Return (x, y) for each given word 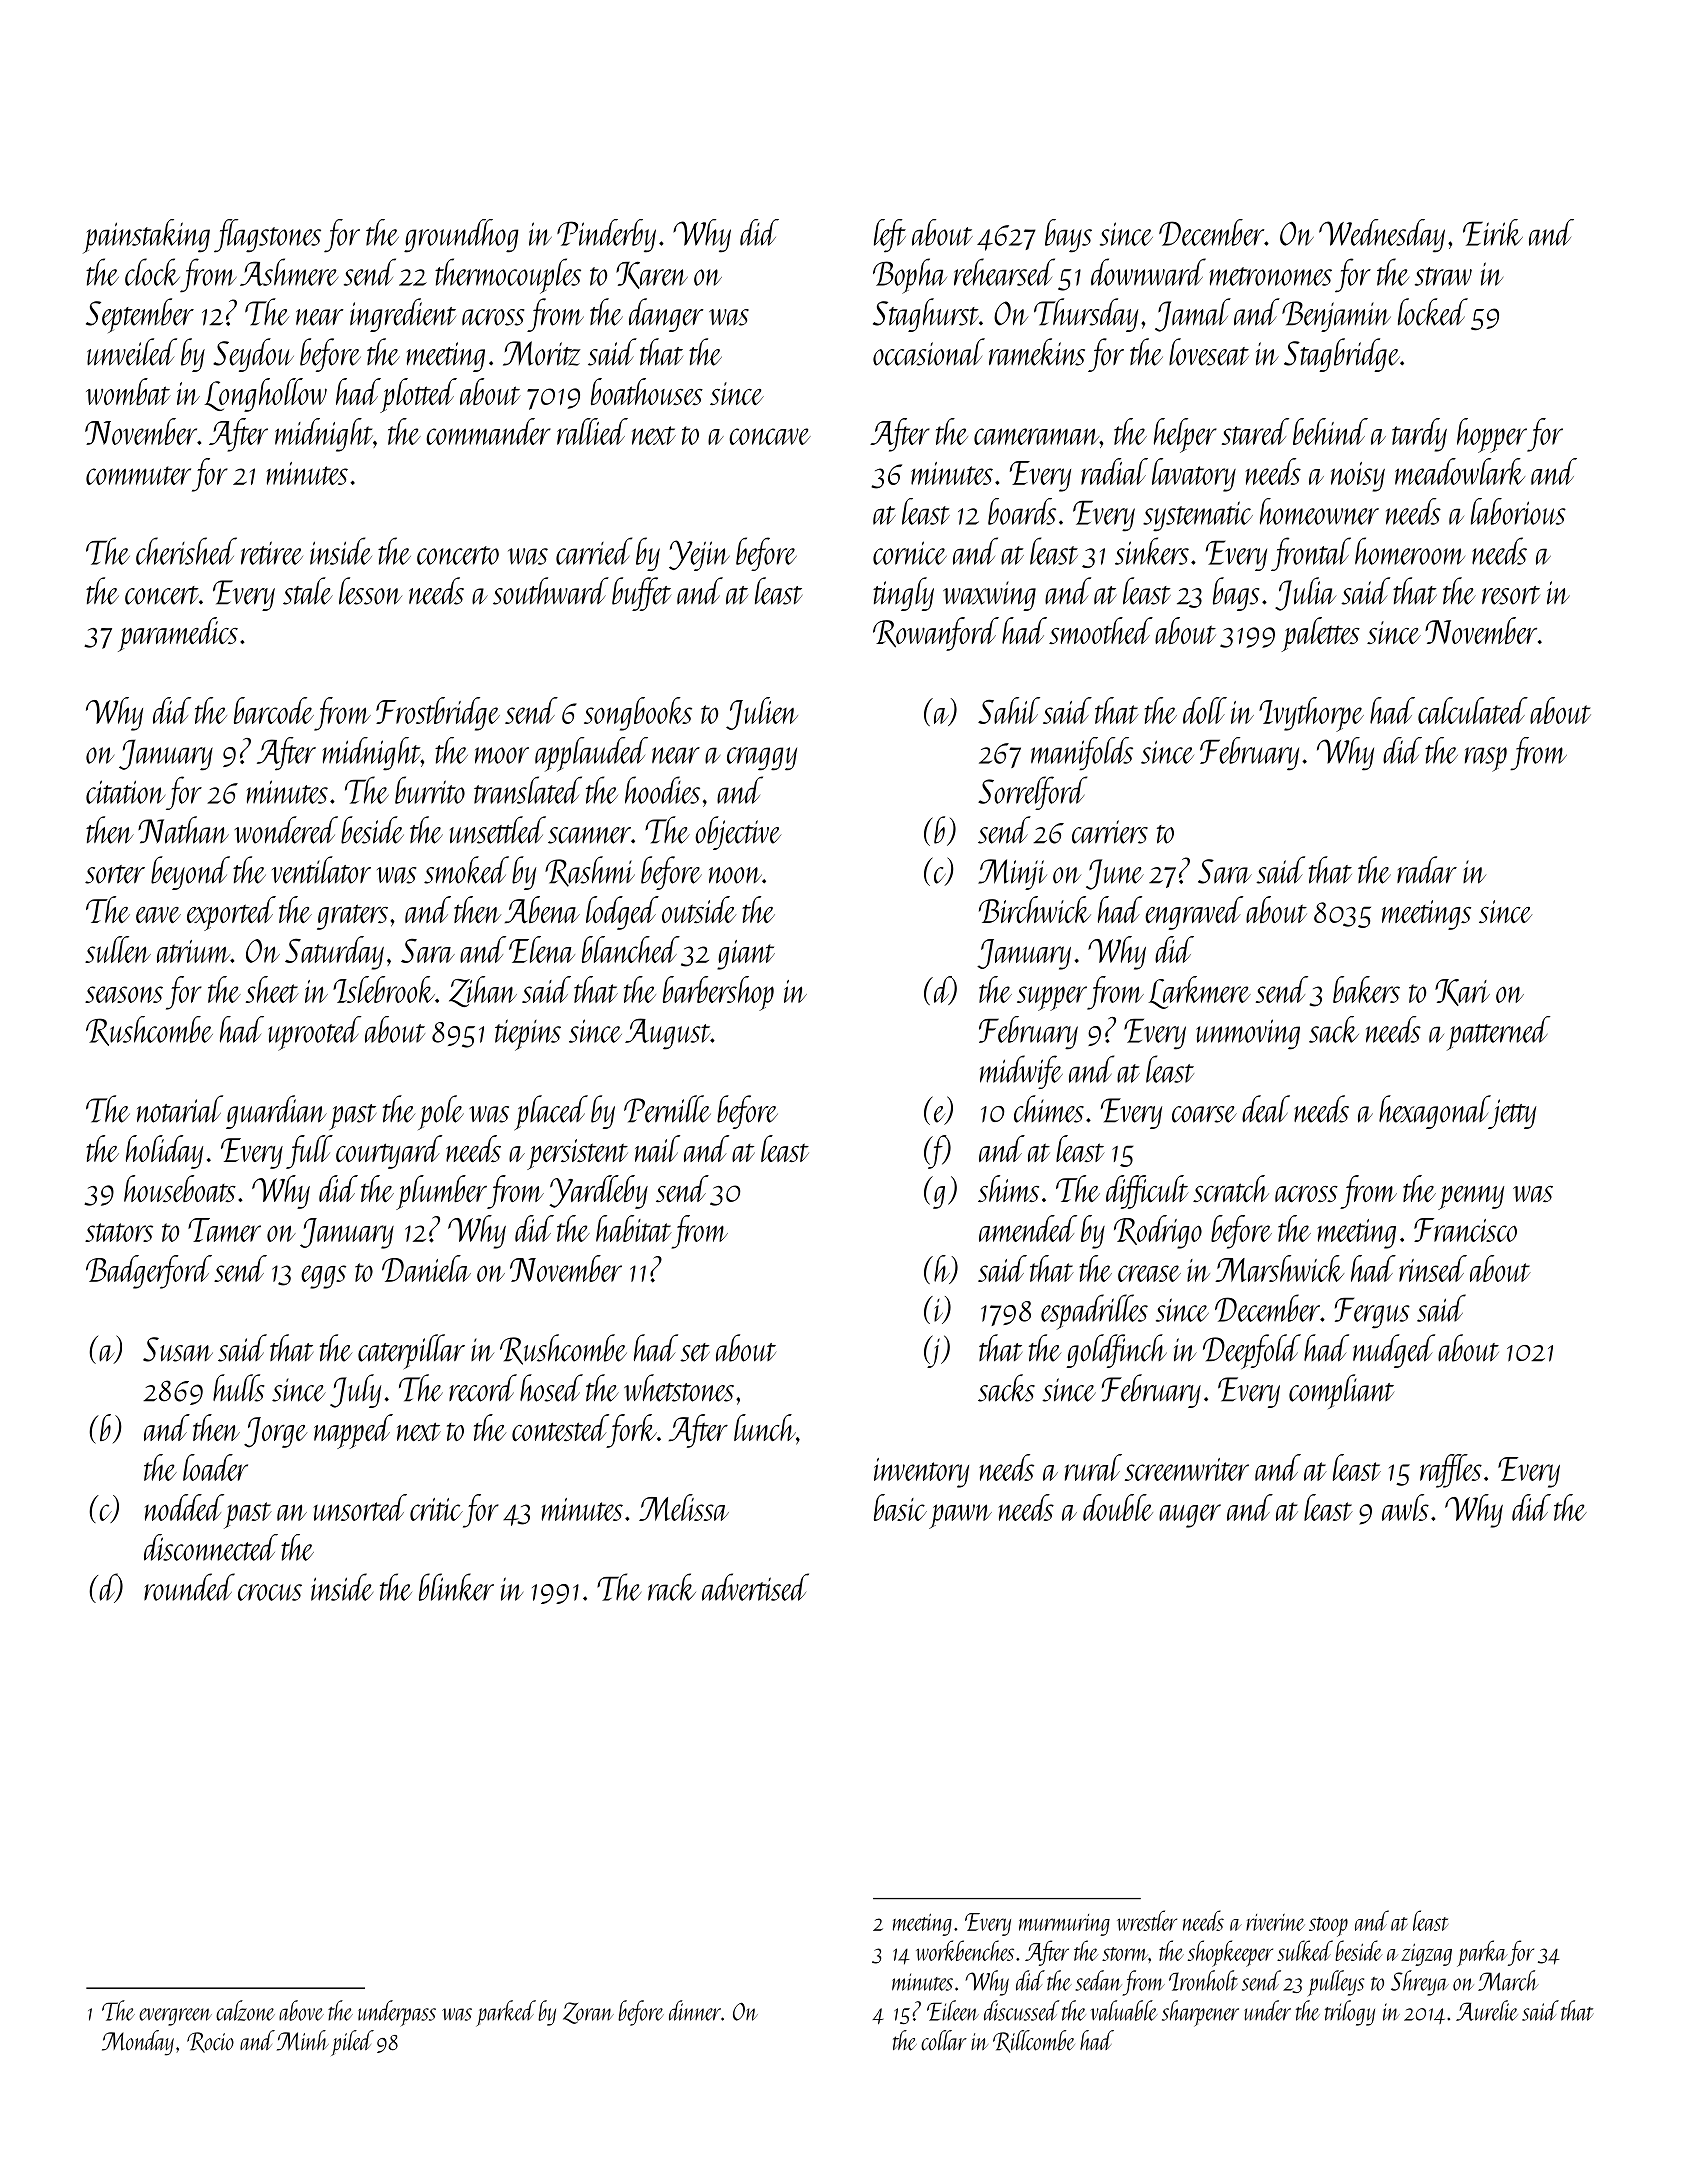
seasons (124, 994)
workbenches (965, 1950)
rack (672, 1587)
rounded (189, 1587)
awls (1405, 1507)
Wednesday (1382, 236)
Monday (138, 2043)
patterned (1498, 1033)
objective (738, 833)
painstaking (146, 236)
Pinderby (606, 236)
